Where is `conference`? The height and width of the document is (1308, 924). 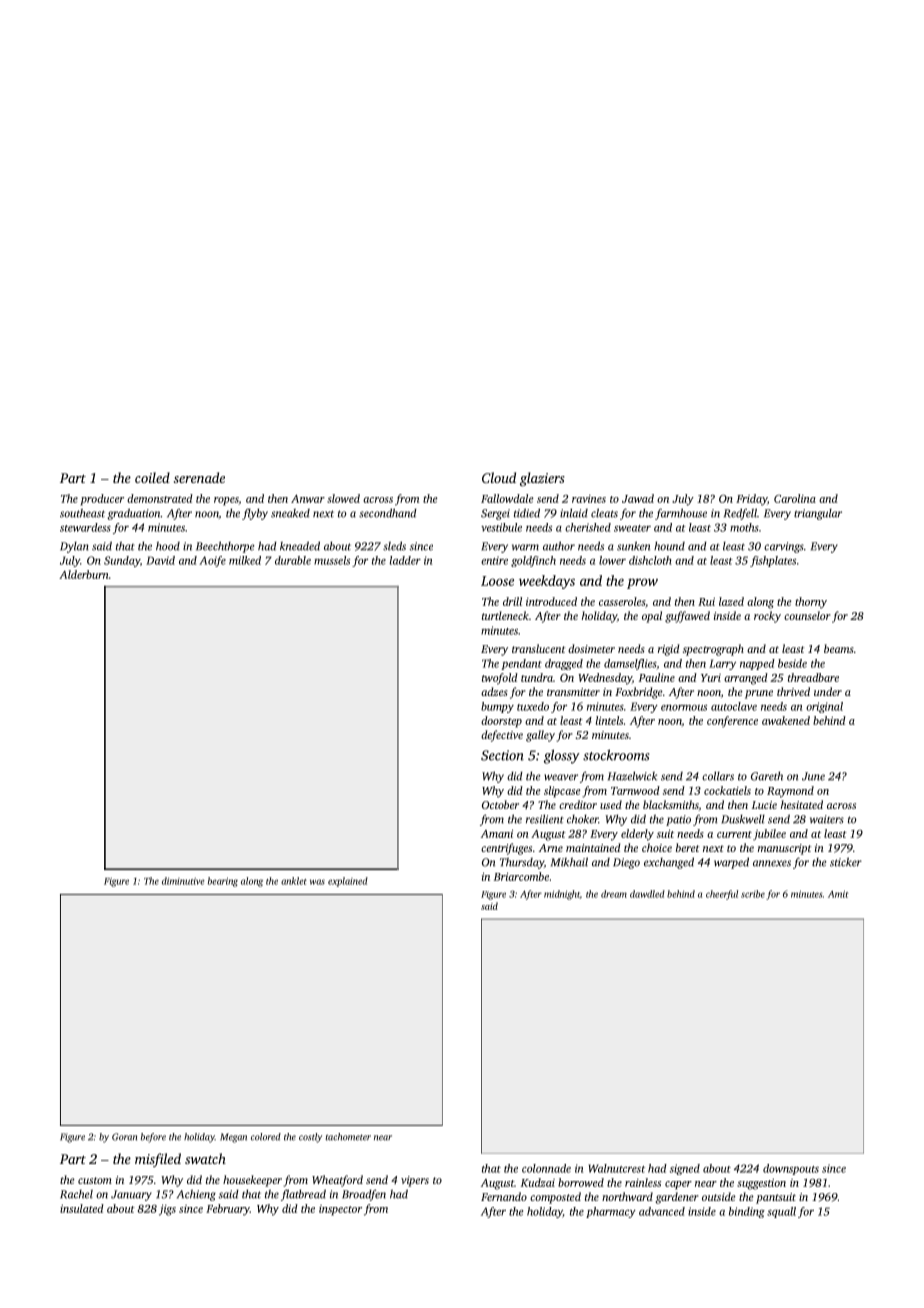 conference is located at coordinates (732, 722).
